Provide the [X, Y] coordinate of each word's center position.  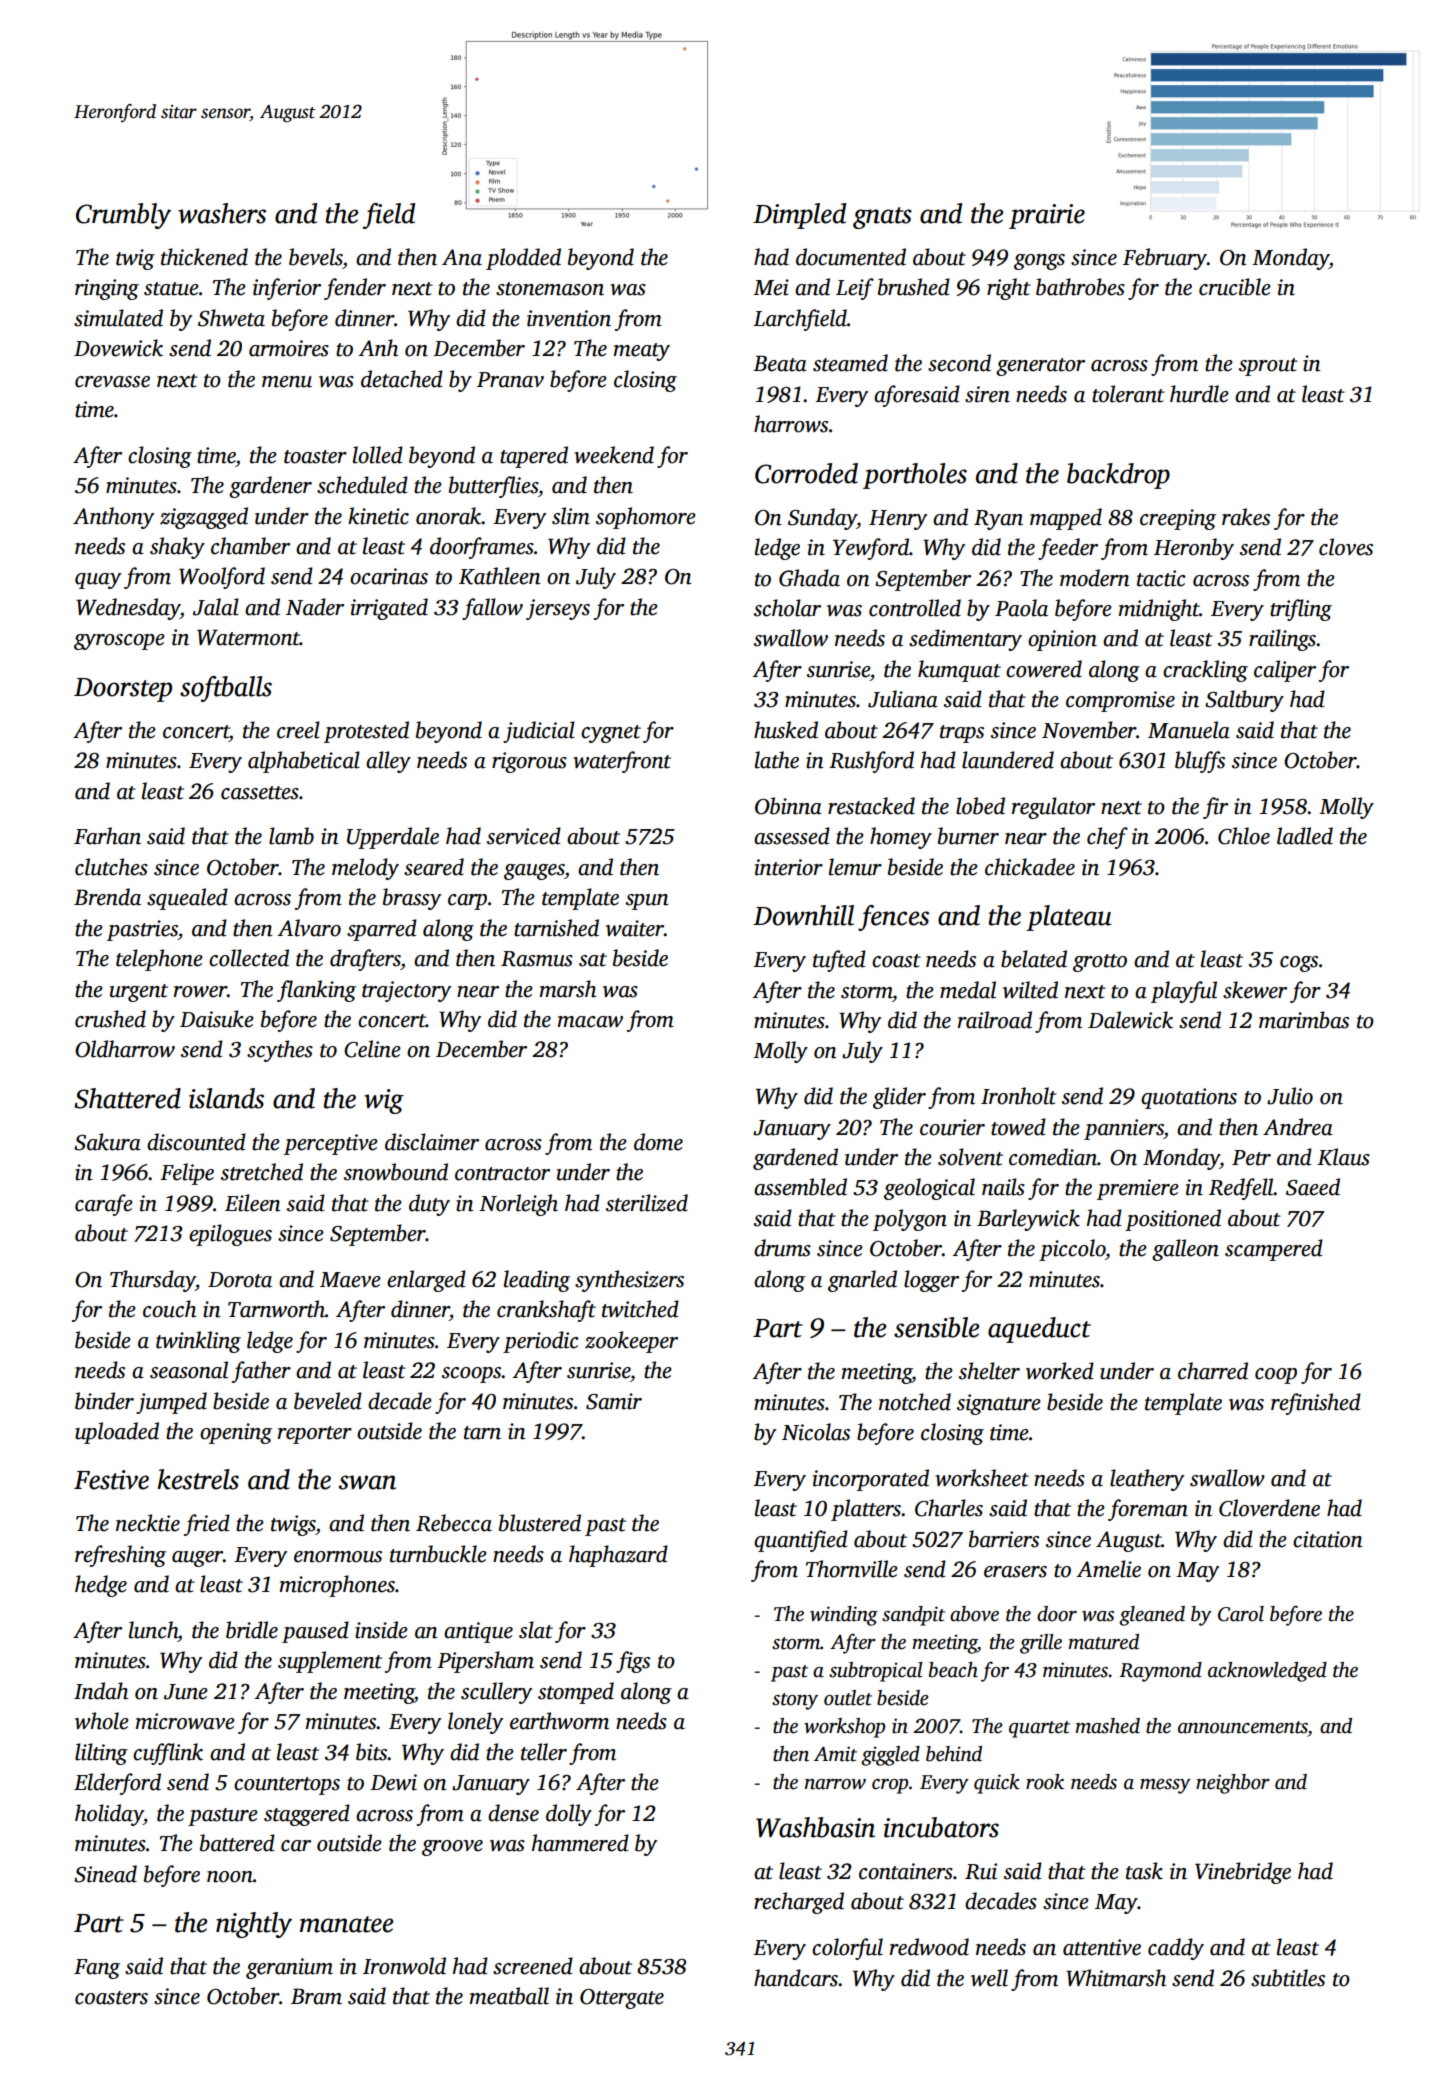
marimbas [1304, 1020]
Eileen [253, 1203]
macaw [590, 1022]
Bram [316, 1996]
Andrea [1298, 1127]
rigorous [529, 762]
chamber [250, 546]
